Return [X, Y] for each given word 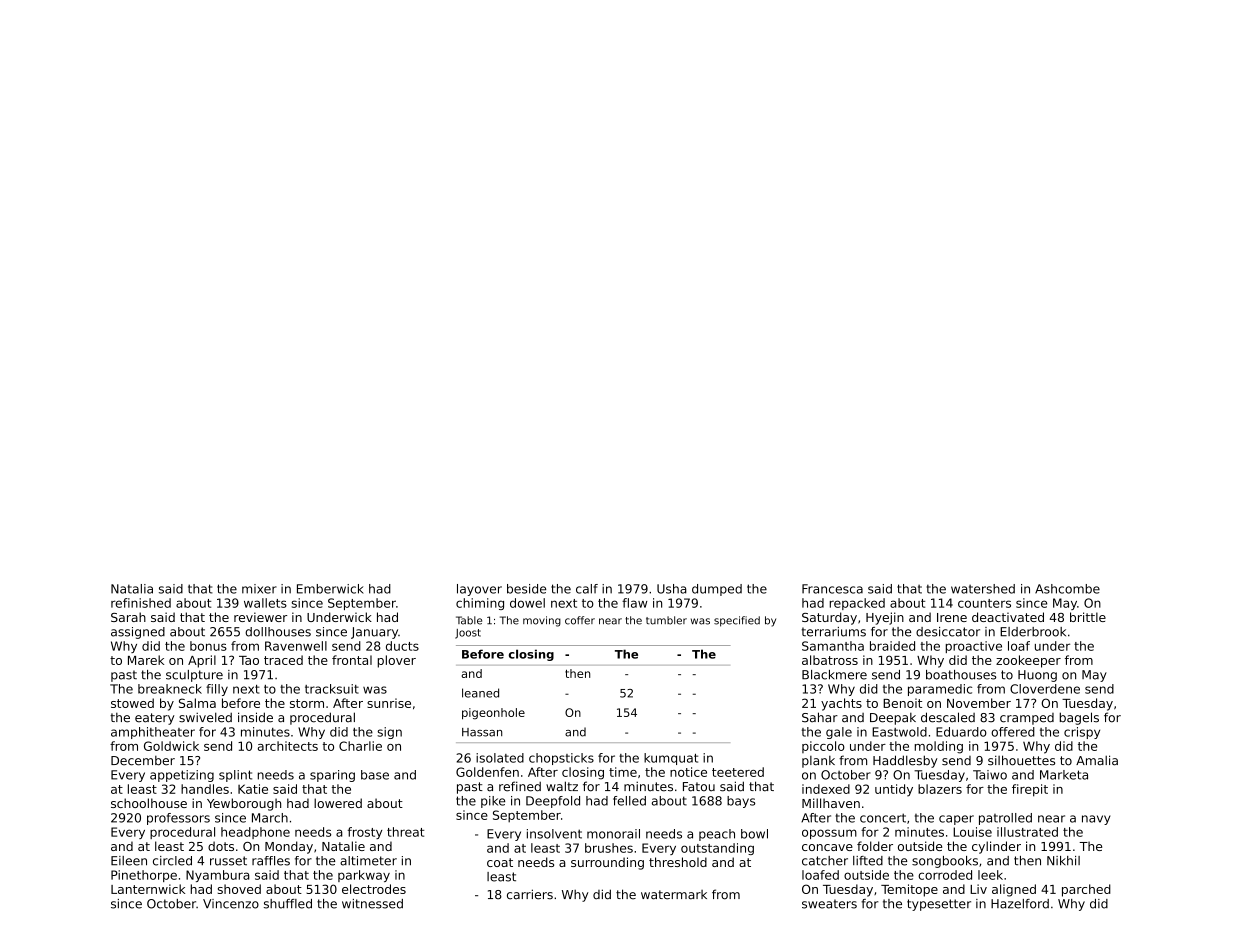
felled [629, 801]
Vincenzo [231, 904]
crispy [1082, 733]
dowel [527, 603]
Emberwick [330, 589]
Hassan [482, 732]
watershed [983, 589]
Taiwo [990, 775]
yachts [841, 704]
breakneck [170, 689]
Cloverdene [1045, 689]
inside [255, 717]
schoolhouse [149, 803]
